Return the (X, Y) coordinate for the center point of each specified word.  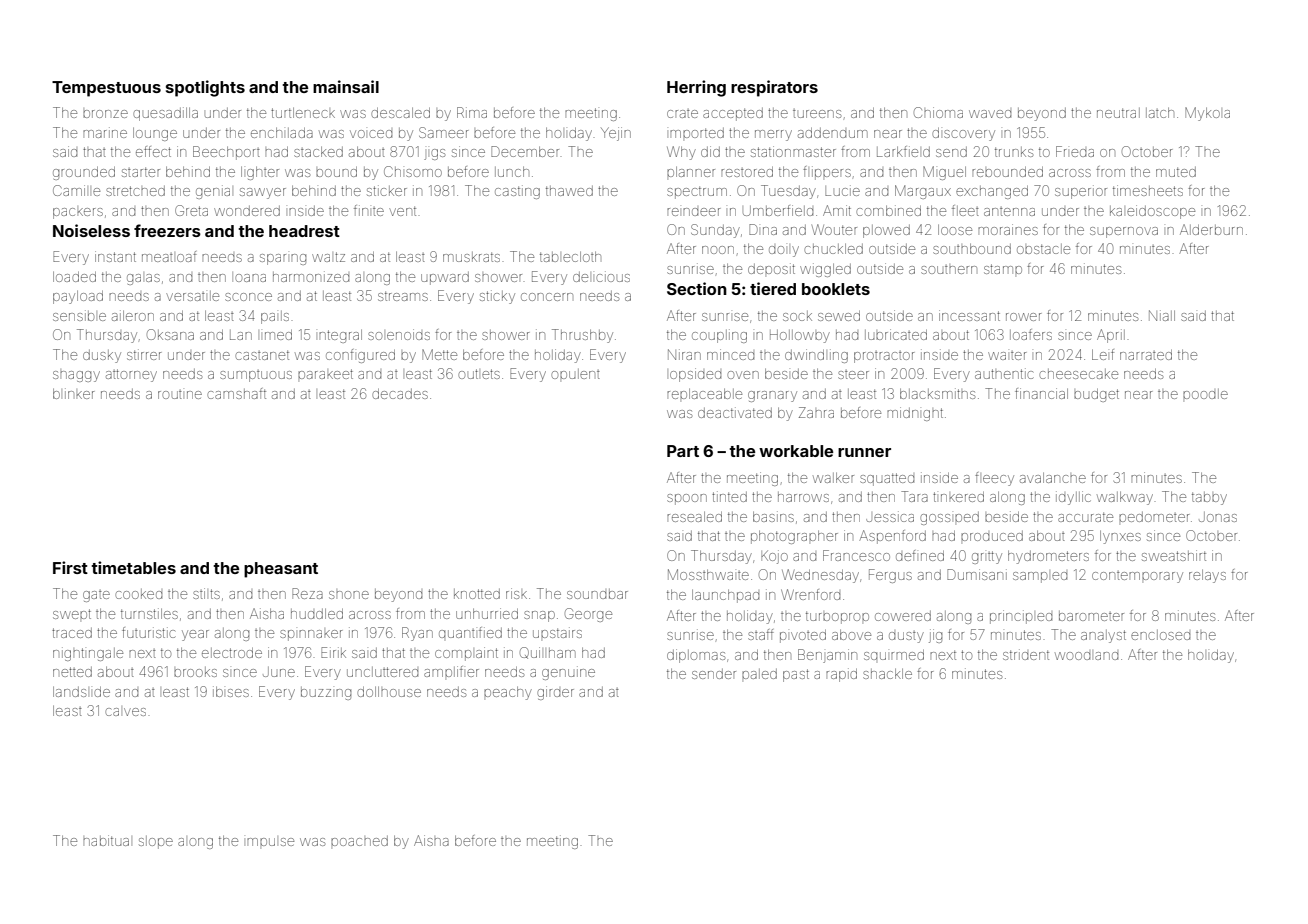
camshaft (236, 393)
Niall (1162, 315)
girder (555, 693)
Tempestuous (106, 89)
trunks (1014, 152)
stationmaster (793, 151)
